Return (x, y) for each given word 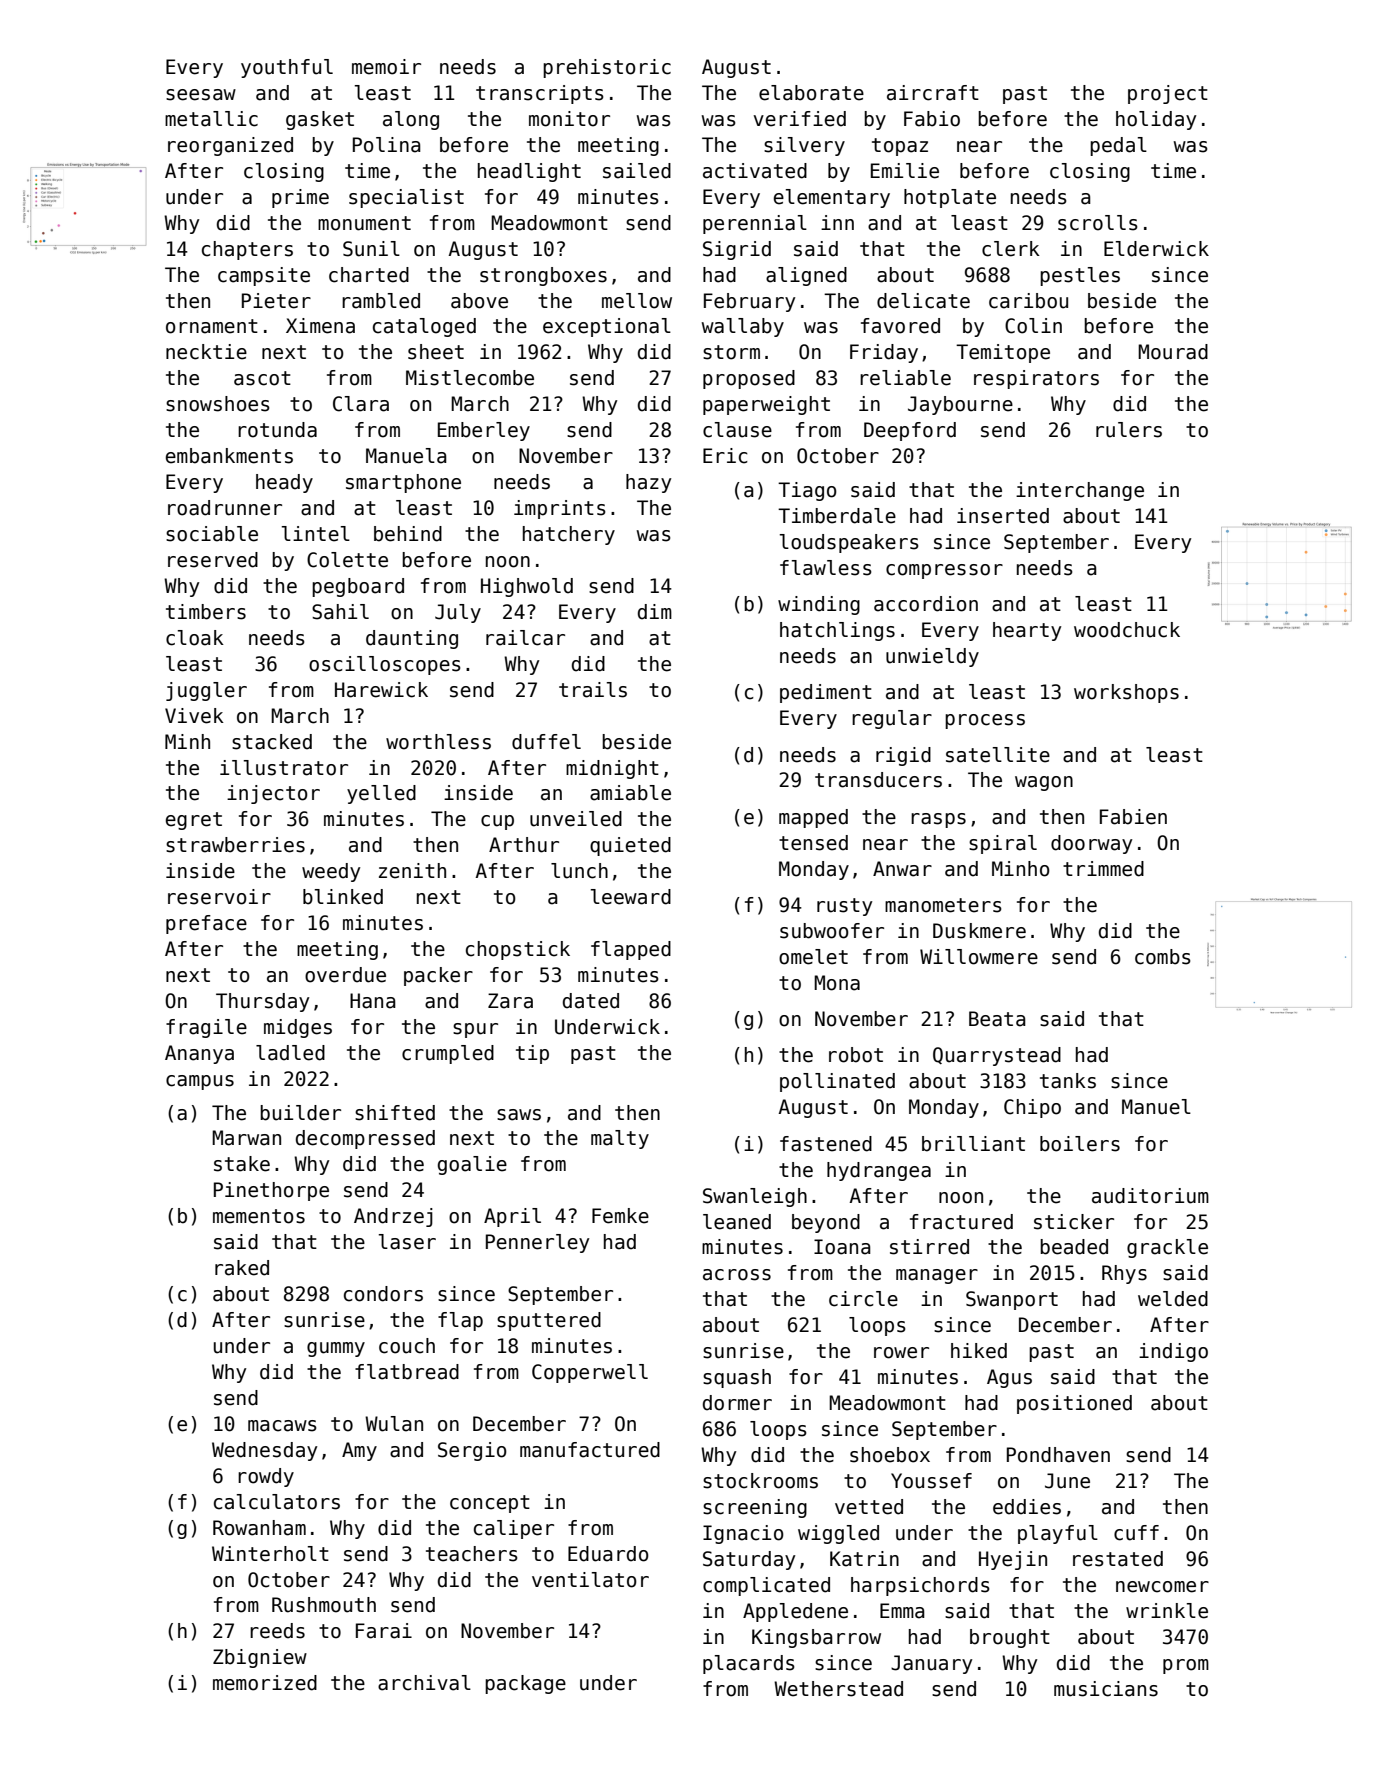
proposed (749, 379)
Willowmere (979, 957)
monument (364, 223)
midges (298, 1028)
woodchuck (1127, 630)
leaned (737, 1222)
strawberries (235, 845)
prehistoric (607, 68)
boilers (1080, 1144)
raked (242, 1268)
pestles (1080, 276)
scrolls (1098, 223)
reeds (277, 1631)
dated (591, 1001)
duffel (546, 742)
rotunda (277, 430)
